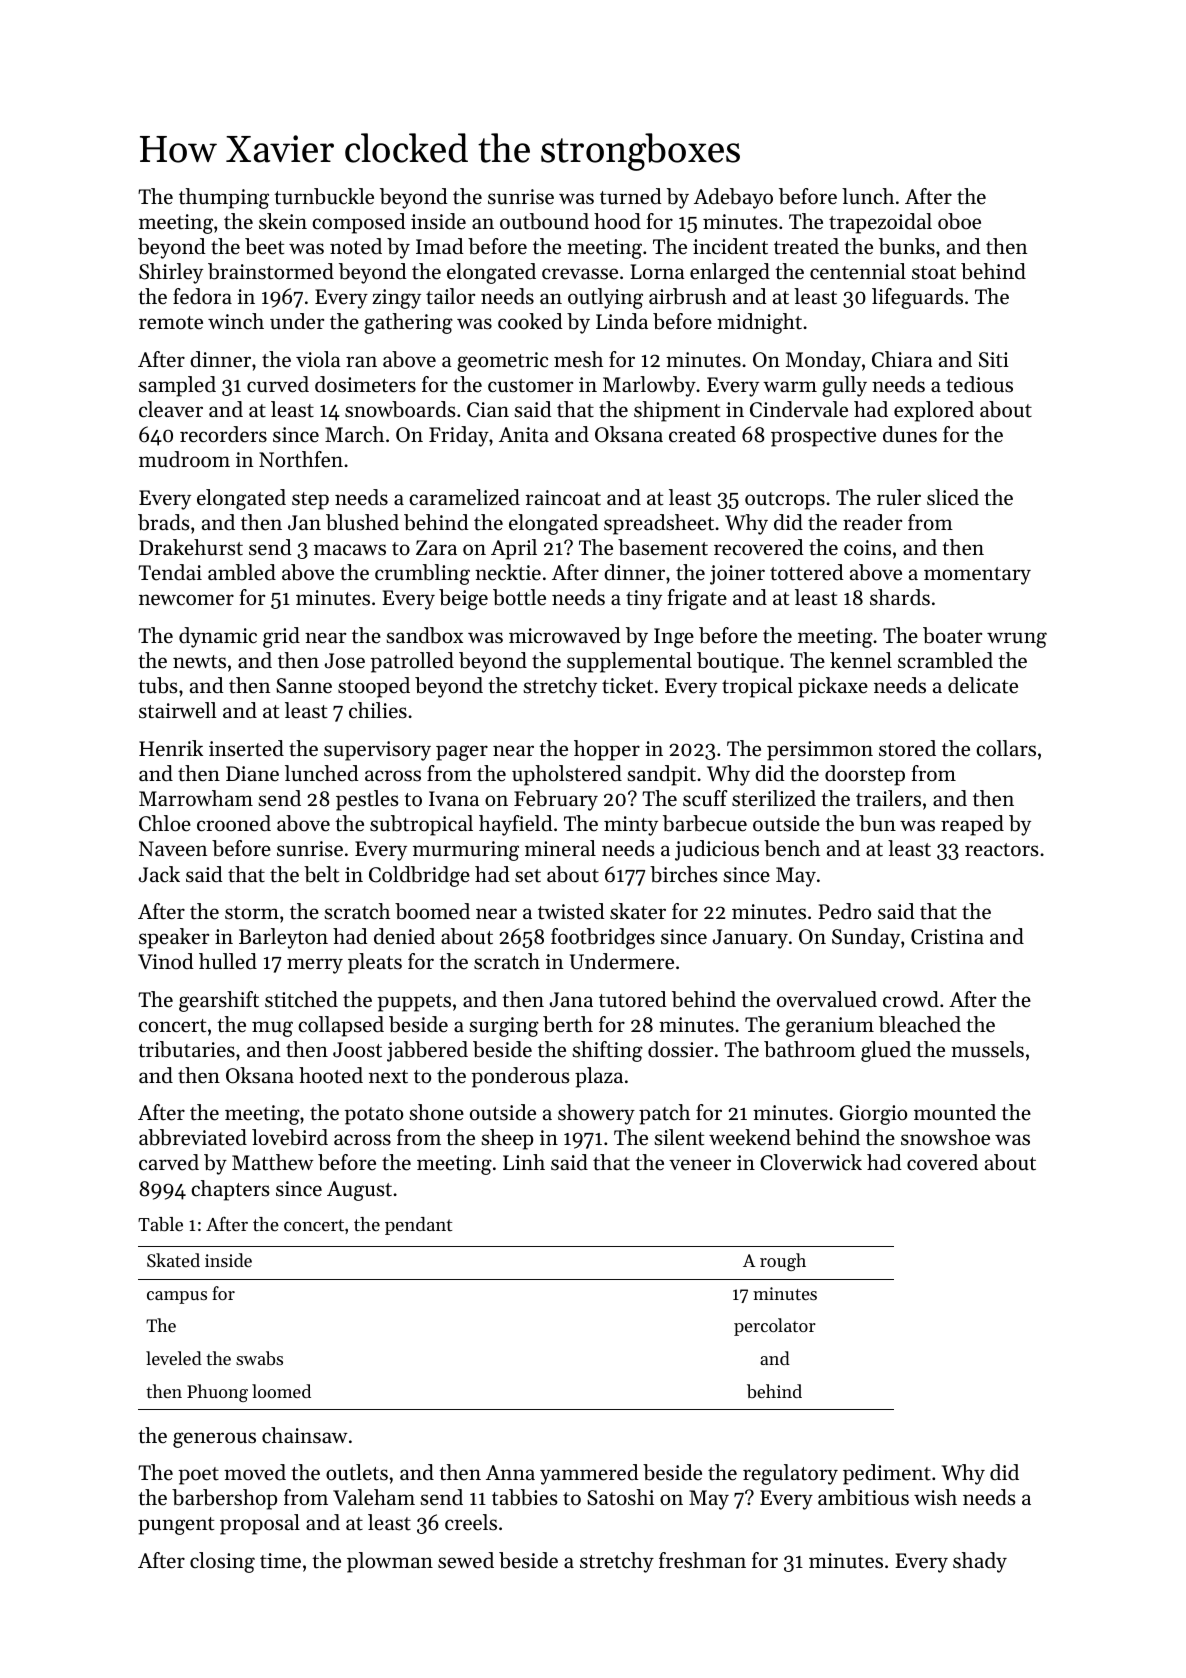  I want to click on regulatory, so click(790, 1474).
